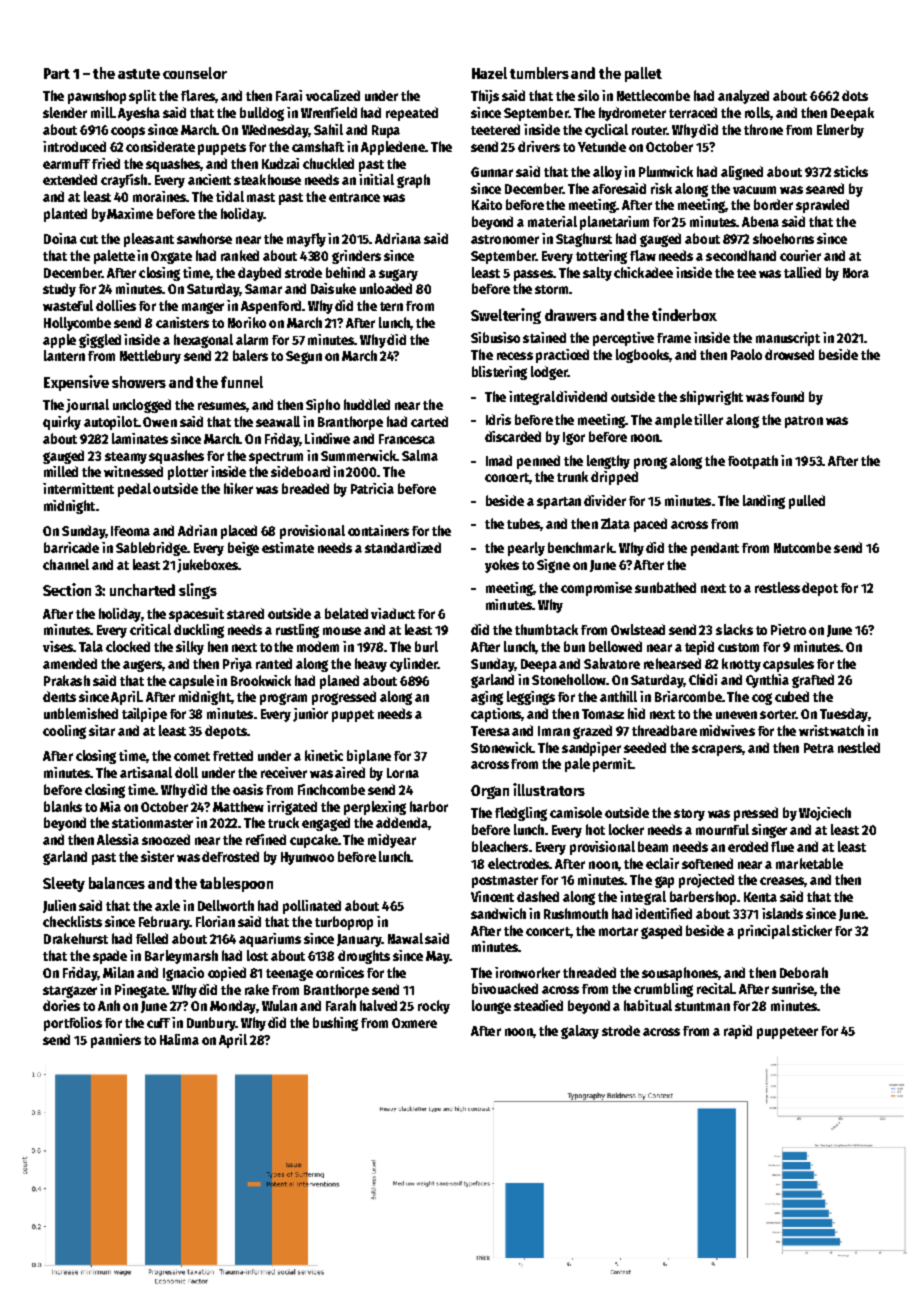 This screenshot has width=924, height=1308. I want to click on huddled, so click(367, 404).
